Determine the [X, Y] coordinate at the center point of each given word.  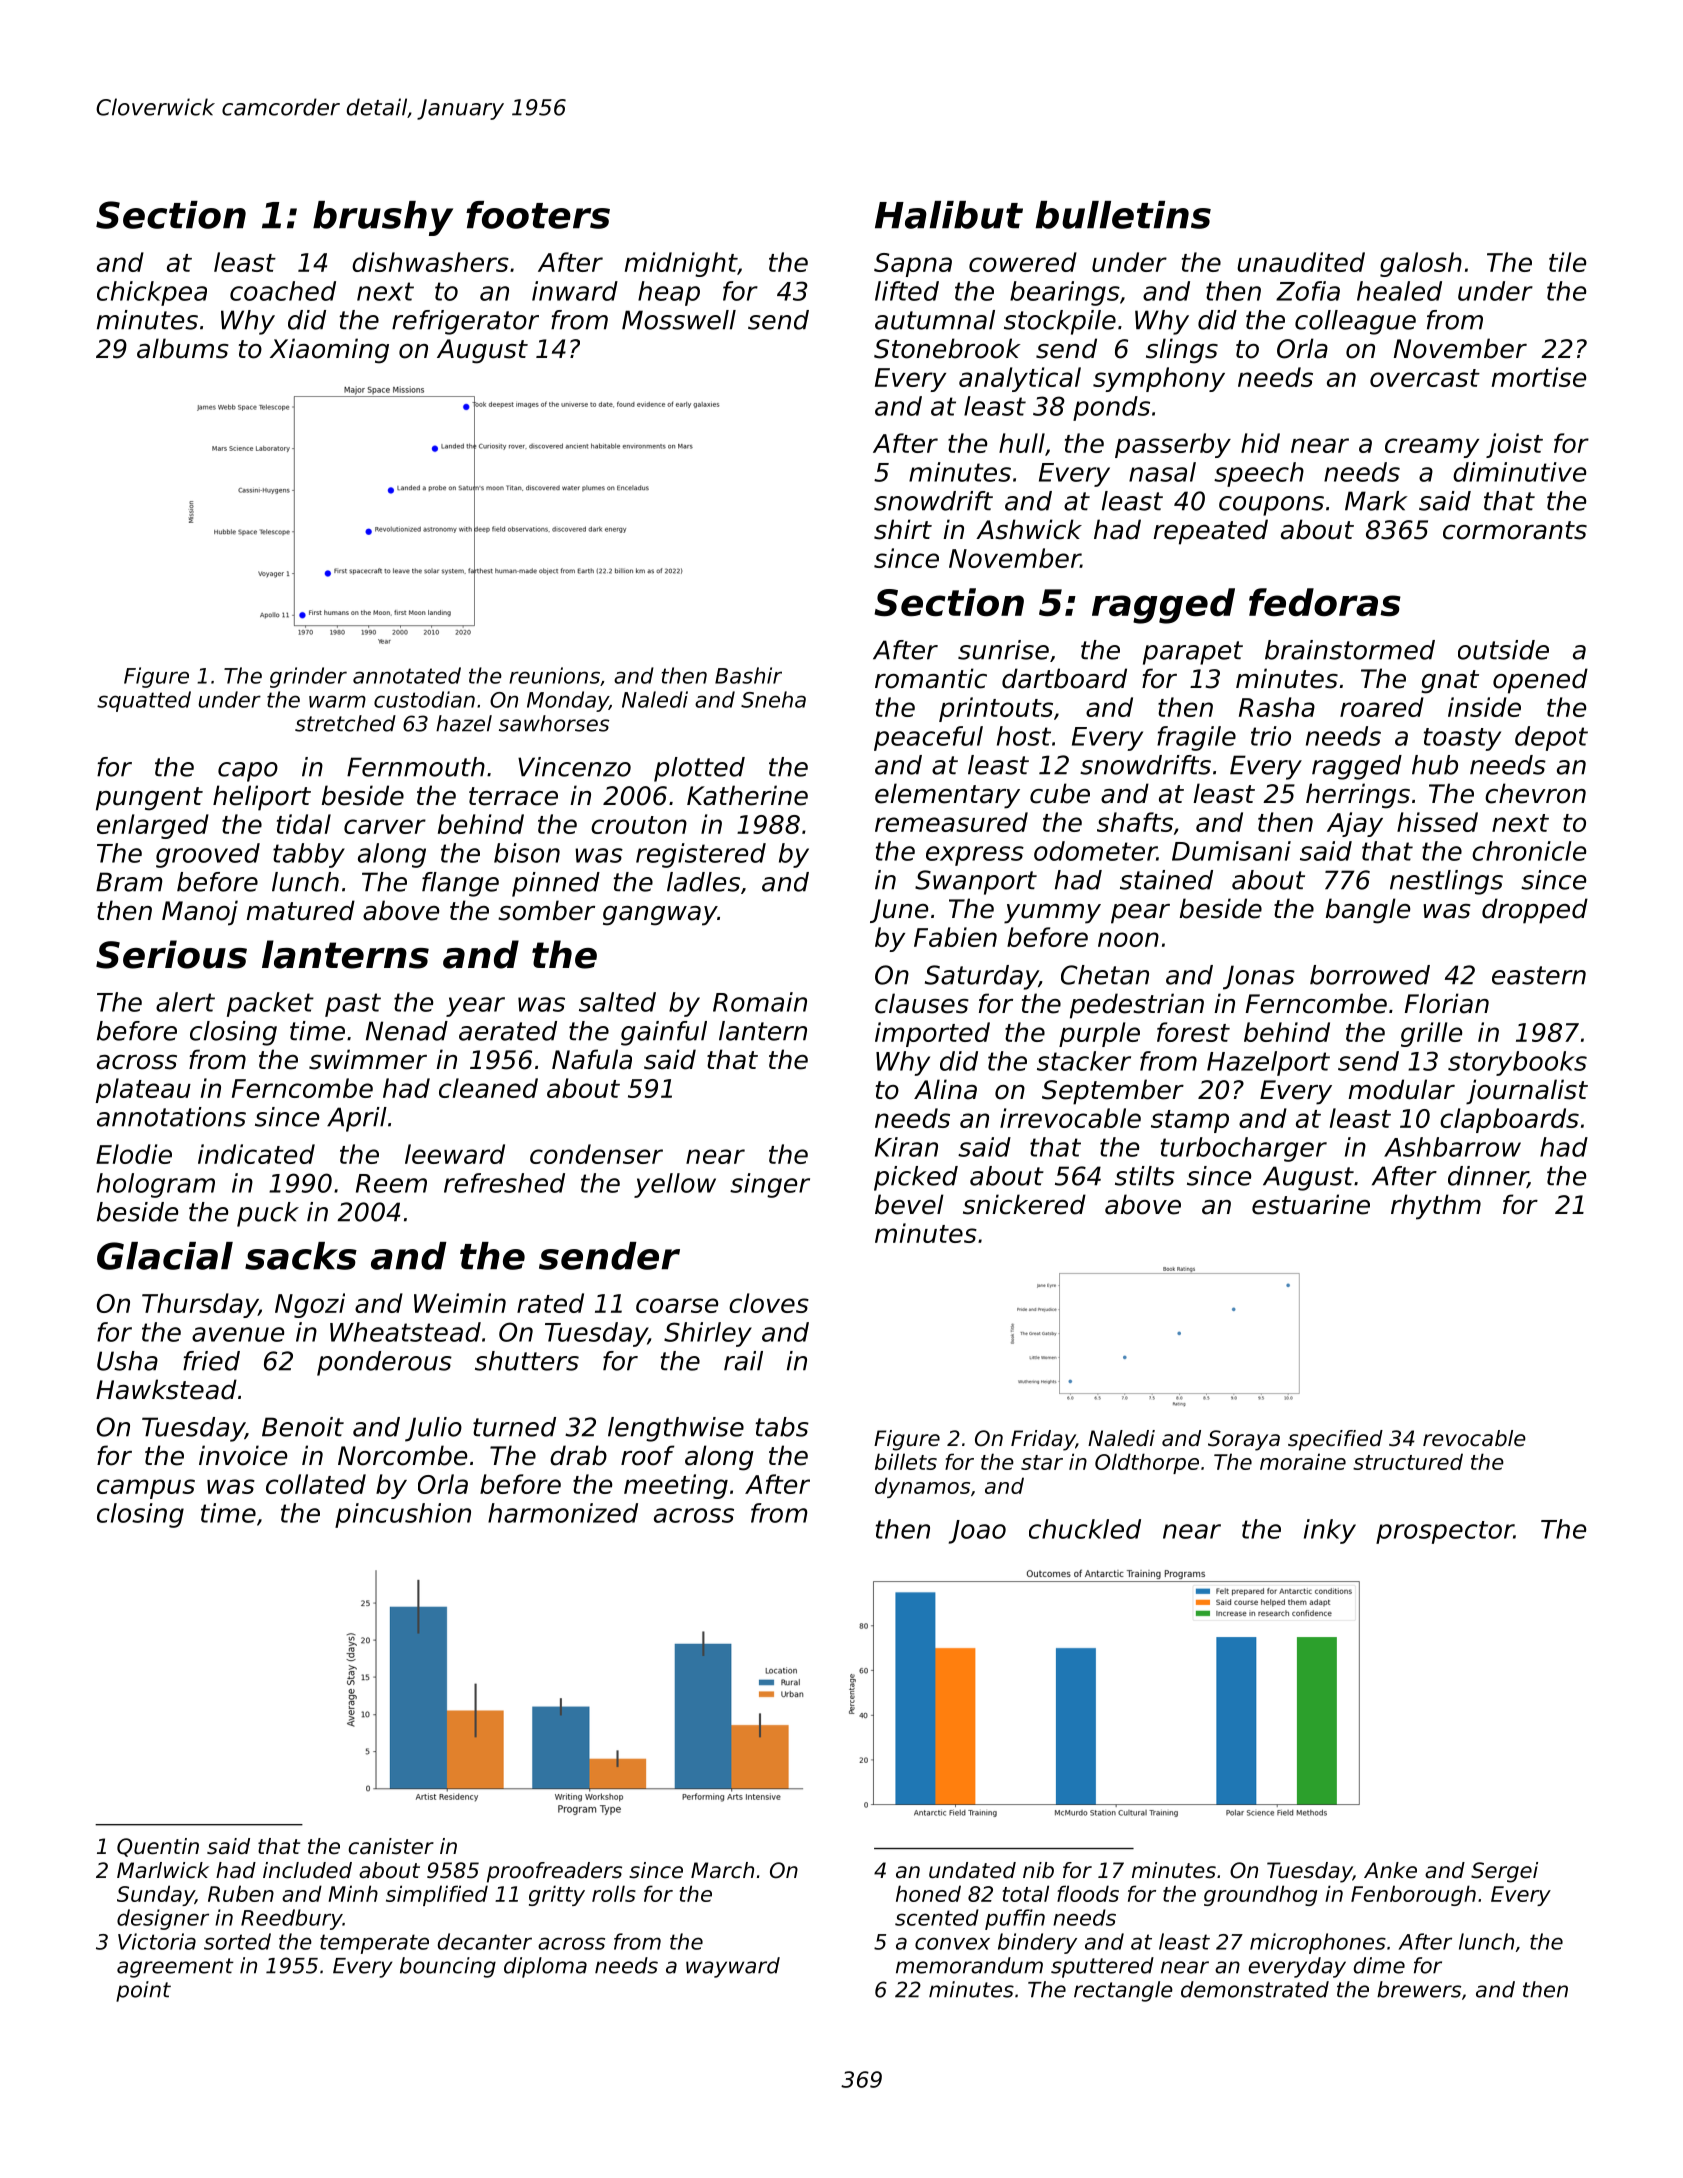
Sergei [1504, 1872]
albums [183, 348]
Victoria [157, 1941]
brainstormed [1350, 650]
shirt [903, 529]
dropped [1535, 911]
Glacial [165, 1256]
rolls [614, 1893]
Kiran [906, 1147]
